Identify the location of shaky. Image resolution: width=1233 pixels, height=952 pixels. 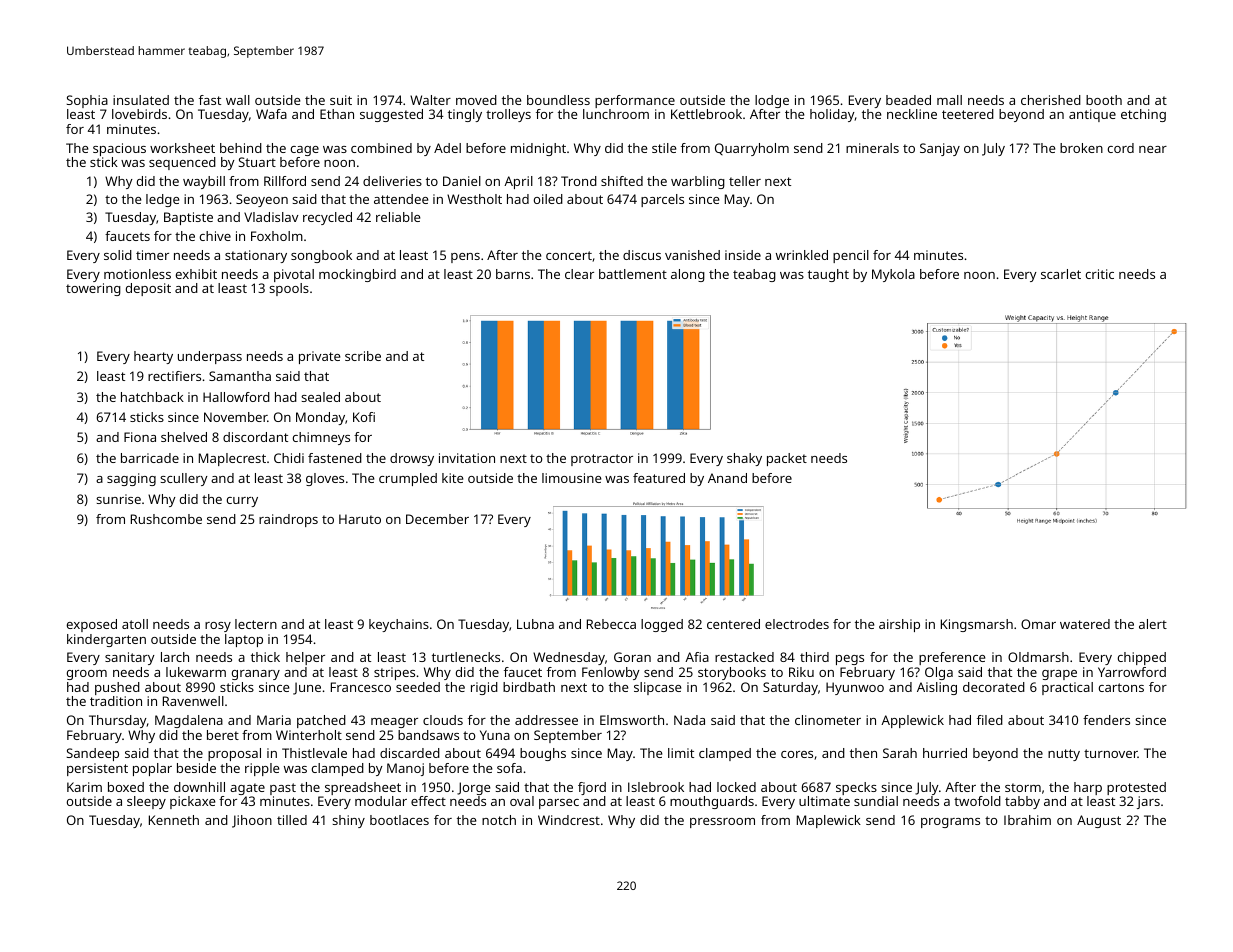
(744, 459).
